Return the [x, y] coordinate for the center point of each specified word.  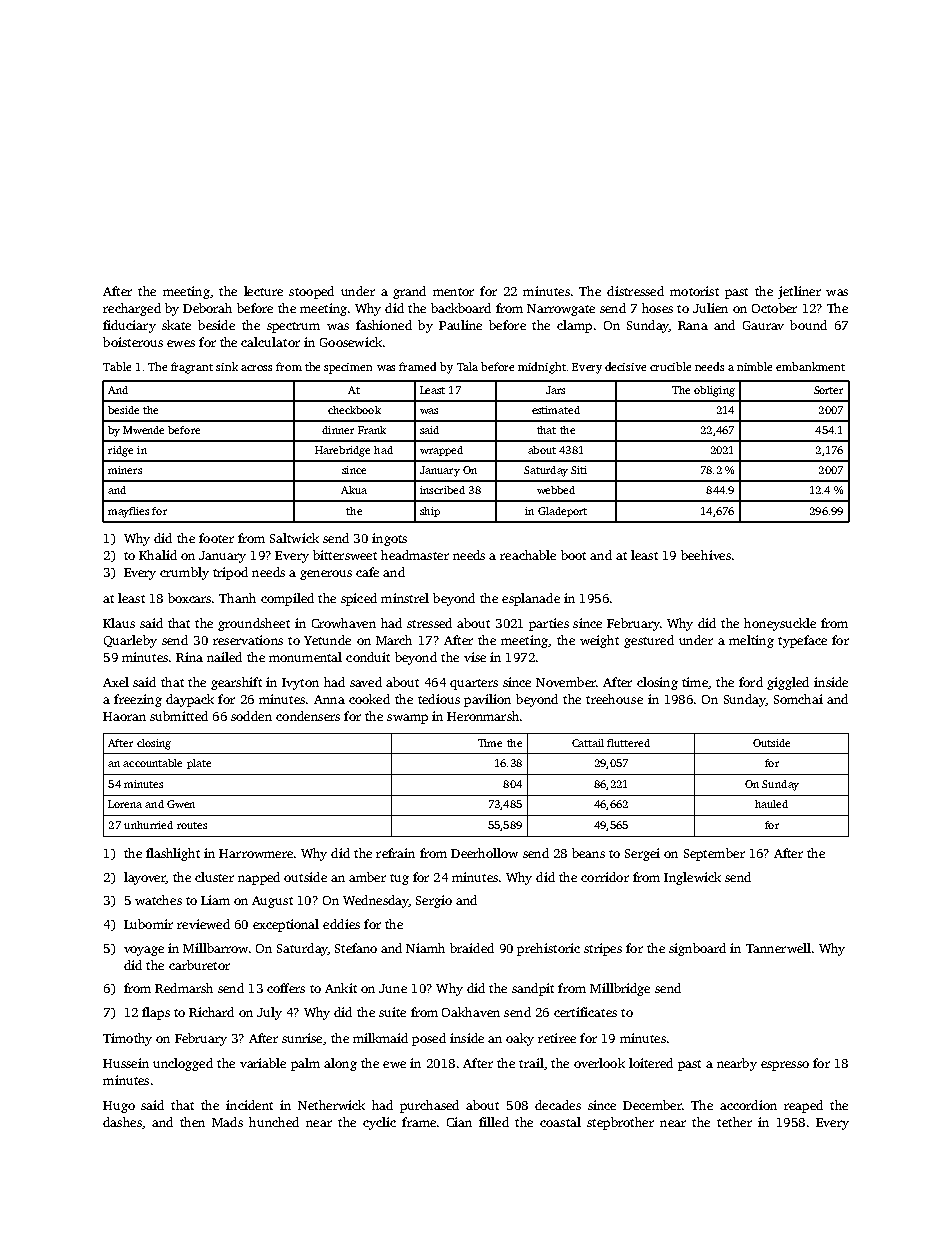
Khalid [158, 555]
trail [531, 1063]
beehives [706, 555]
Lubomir [148, 924]
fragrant [192, 368]
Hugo [119, 1107]
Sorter [828, 390]
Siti [579, 470]
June [393, 988]
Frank [372, 430]
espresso [785, 1066]
